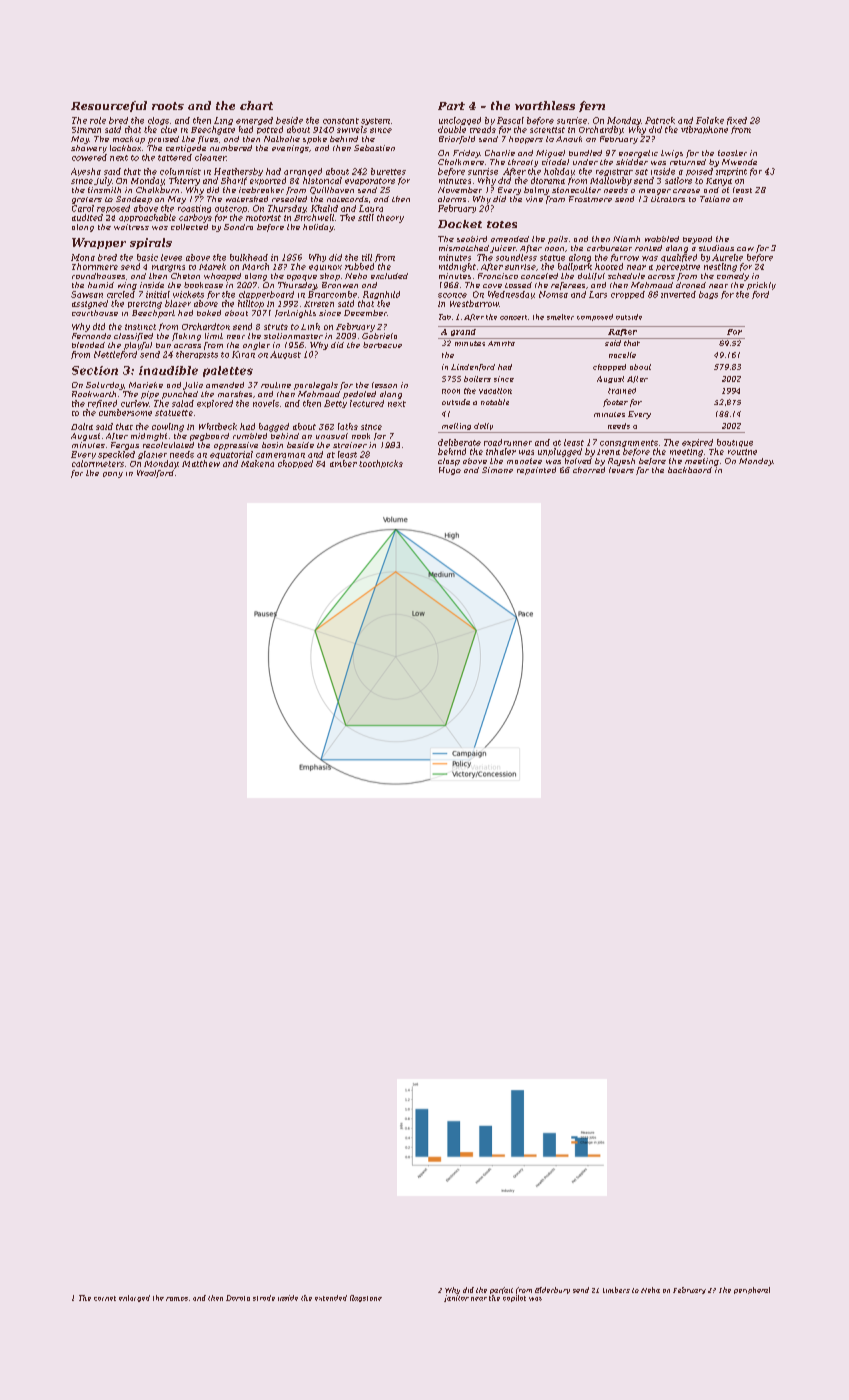  What do you see at coordinates (545, 105) in the image?
I see `worthless` at bounding box center [545, 105].
